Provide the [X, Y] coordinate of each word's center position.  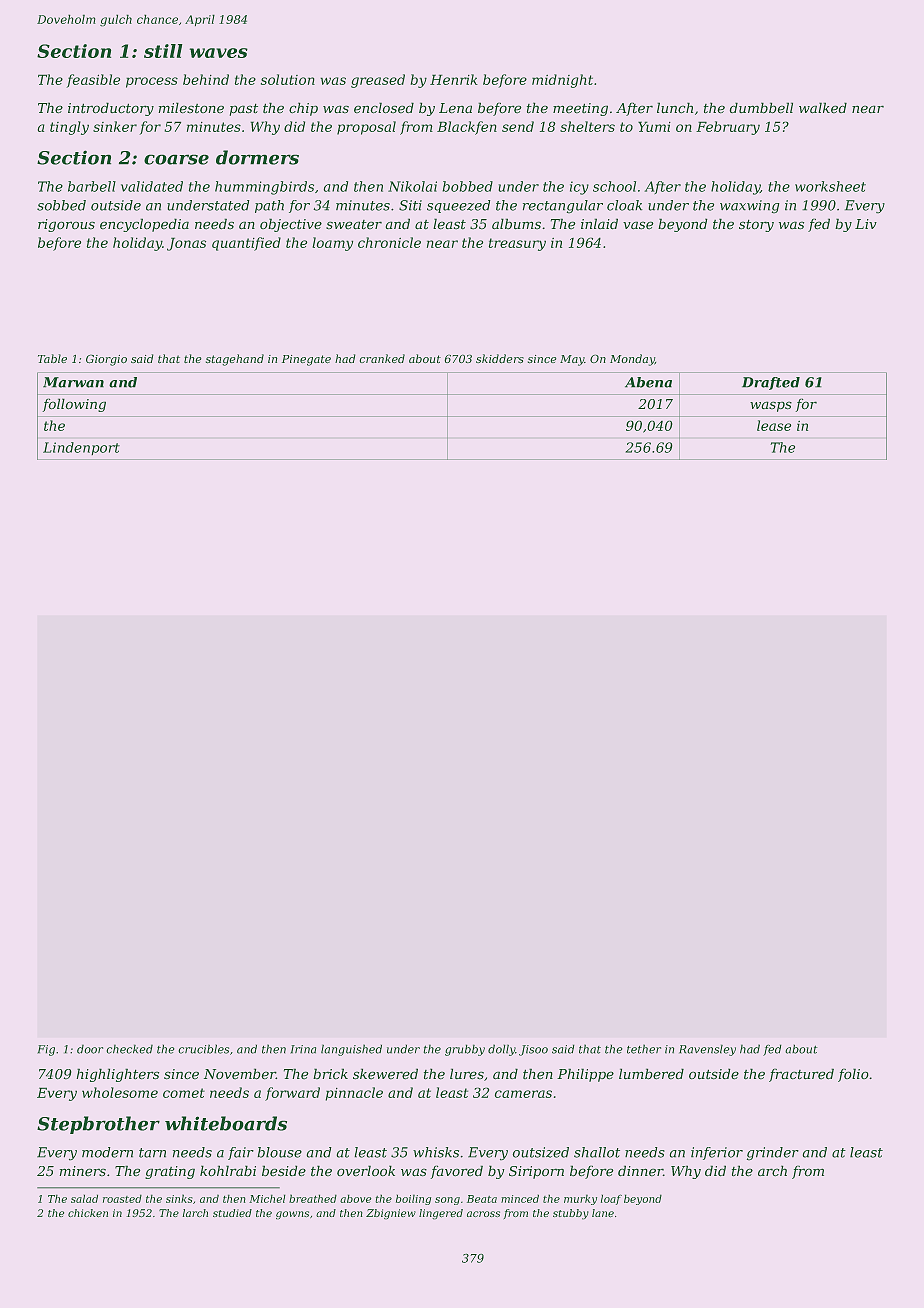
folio [853, 1075]
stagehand [235, 360]
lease [774, 425]
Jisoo [533, 1050]
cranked [382, 358]
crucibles [204, 1049]
